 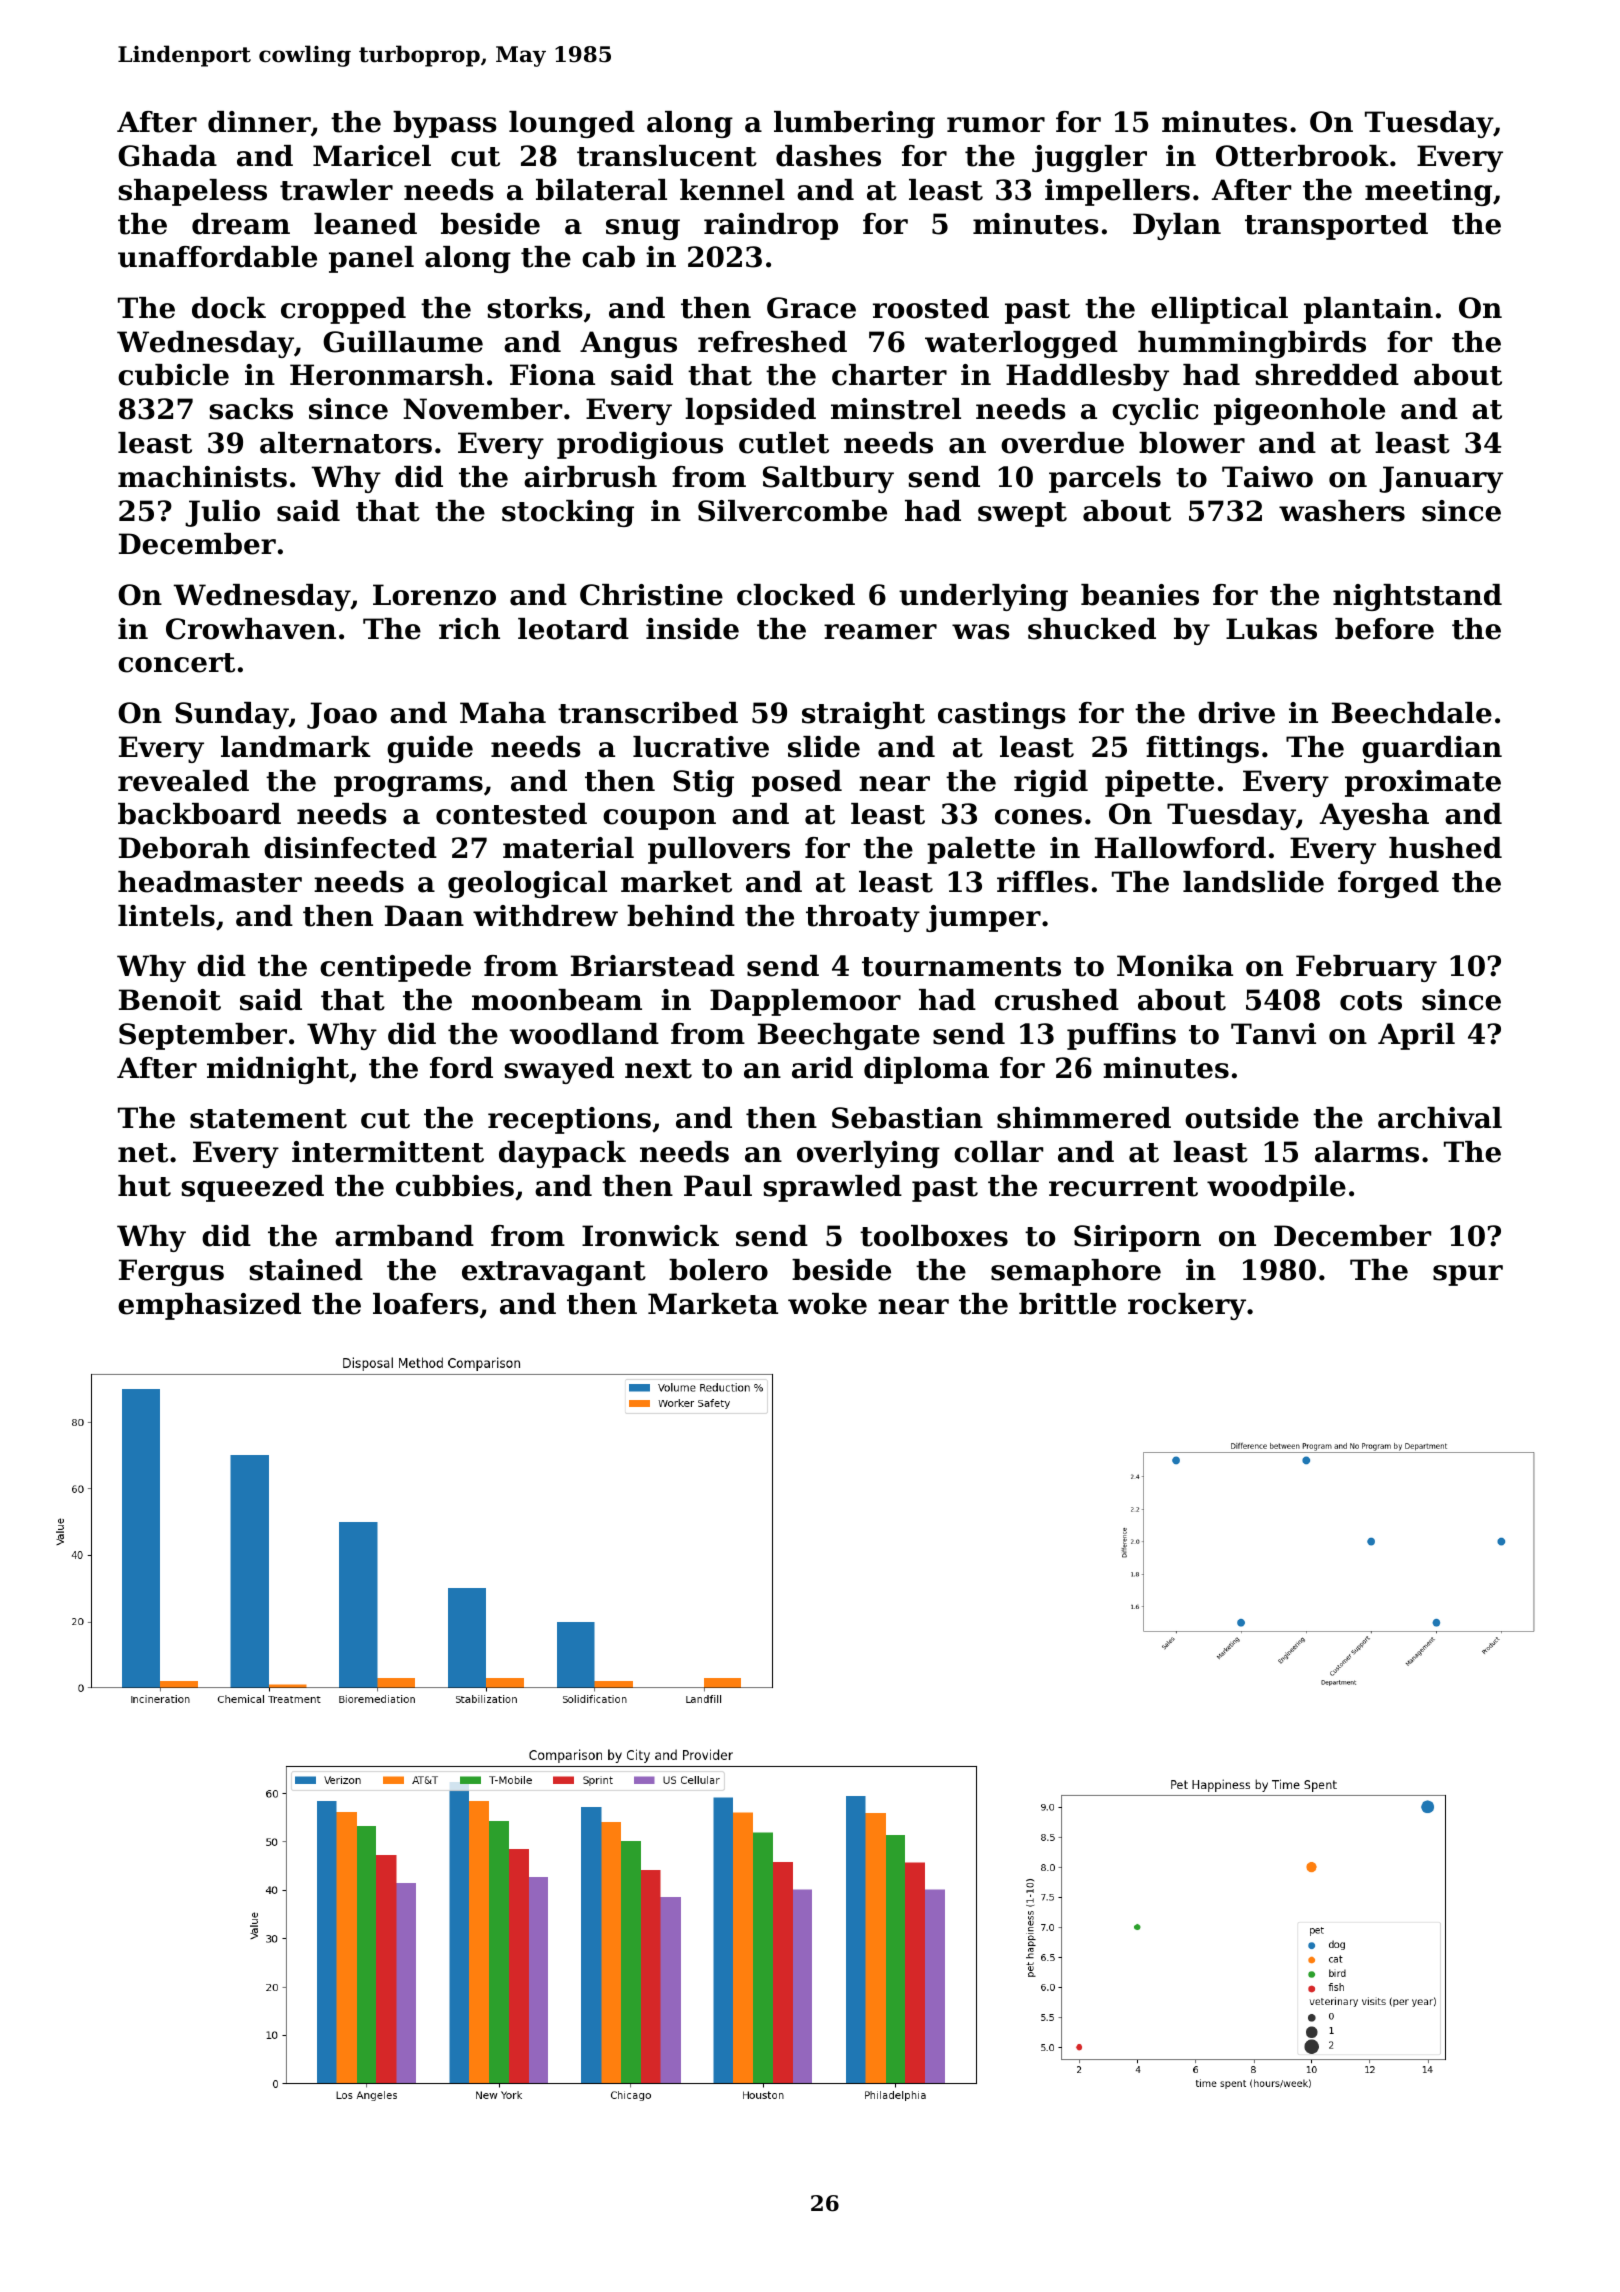 What do you see at coordinates (167, 156) in the screenshot?
I see `Ghada` at bounding box center [167, 156].
